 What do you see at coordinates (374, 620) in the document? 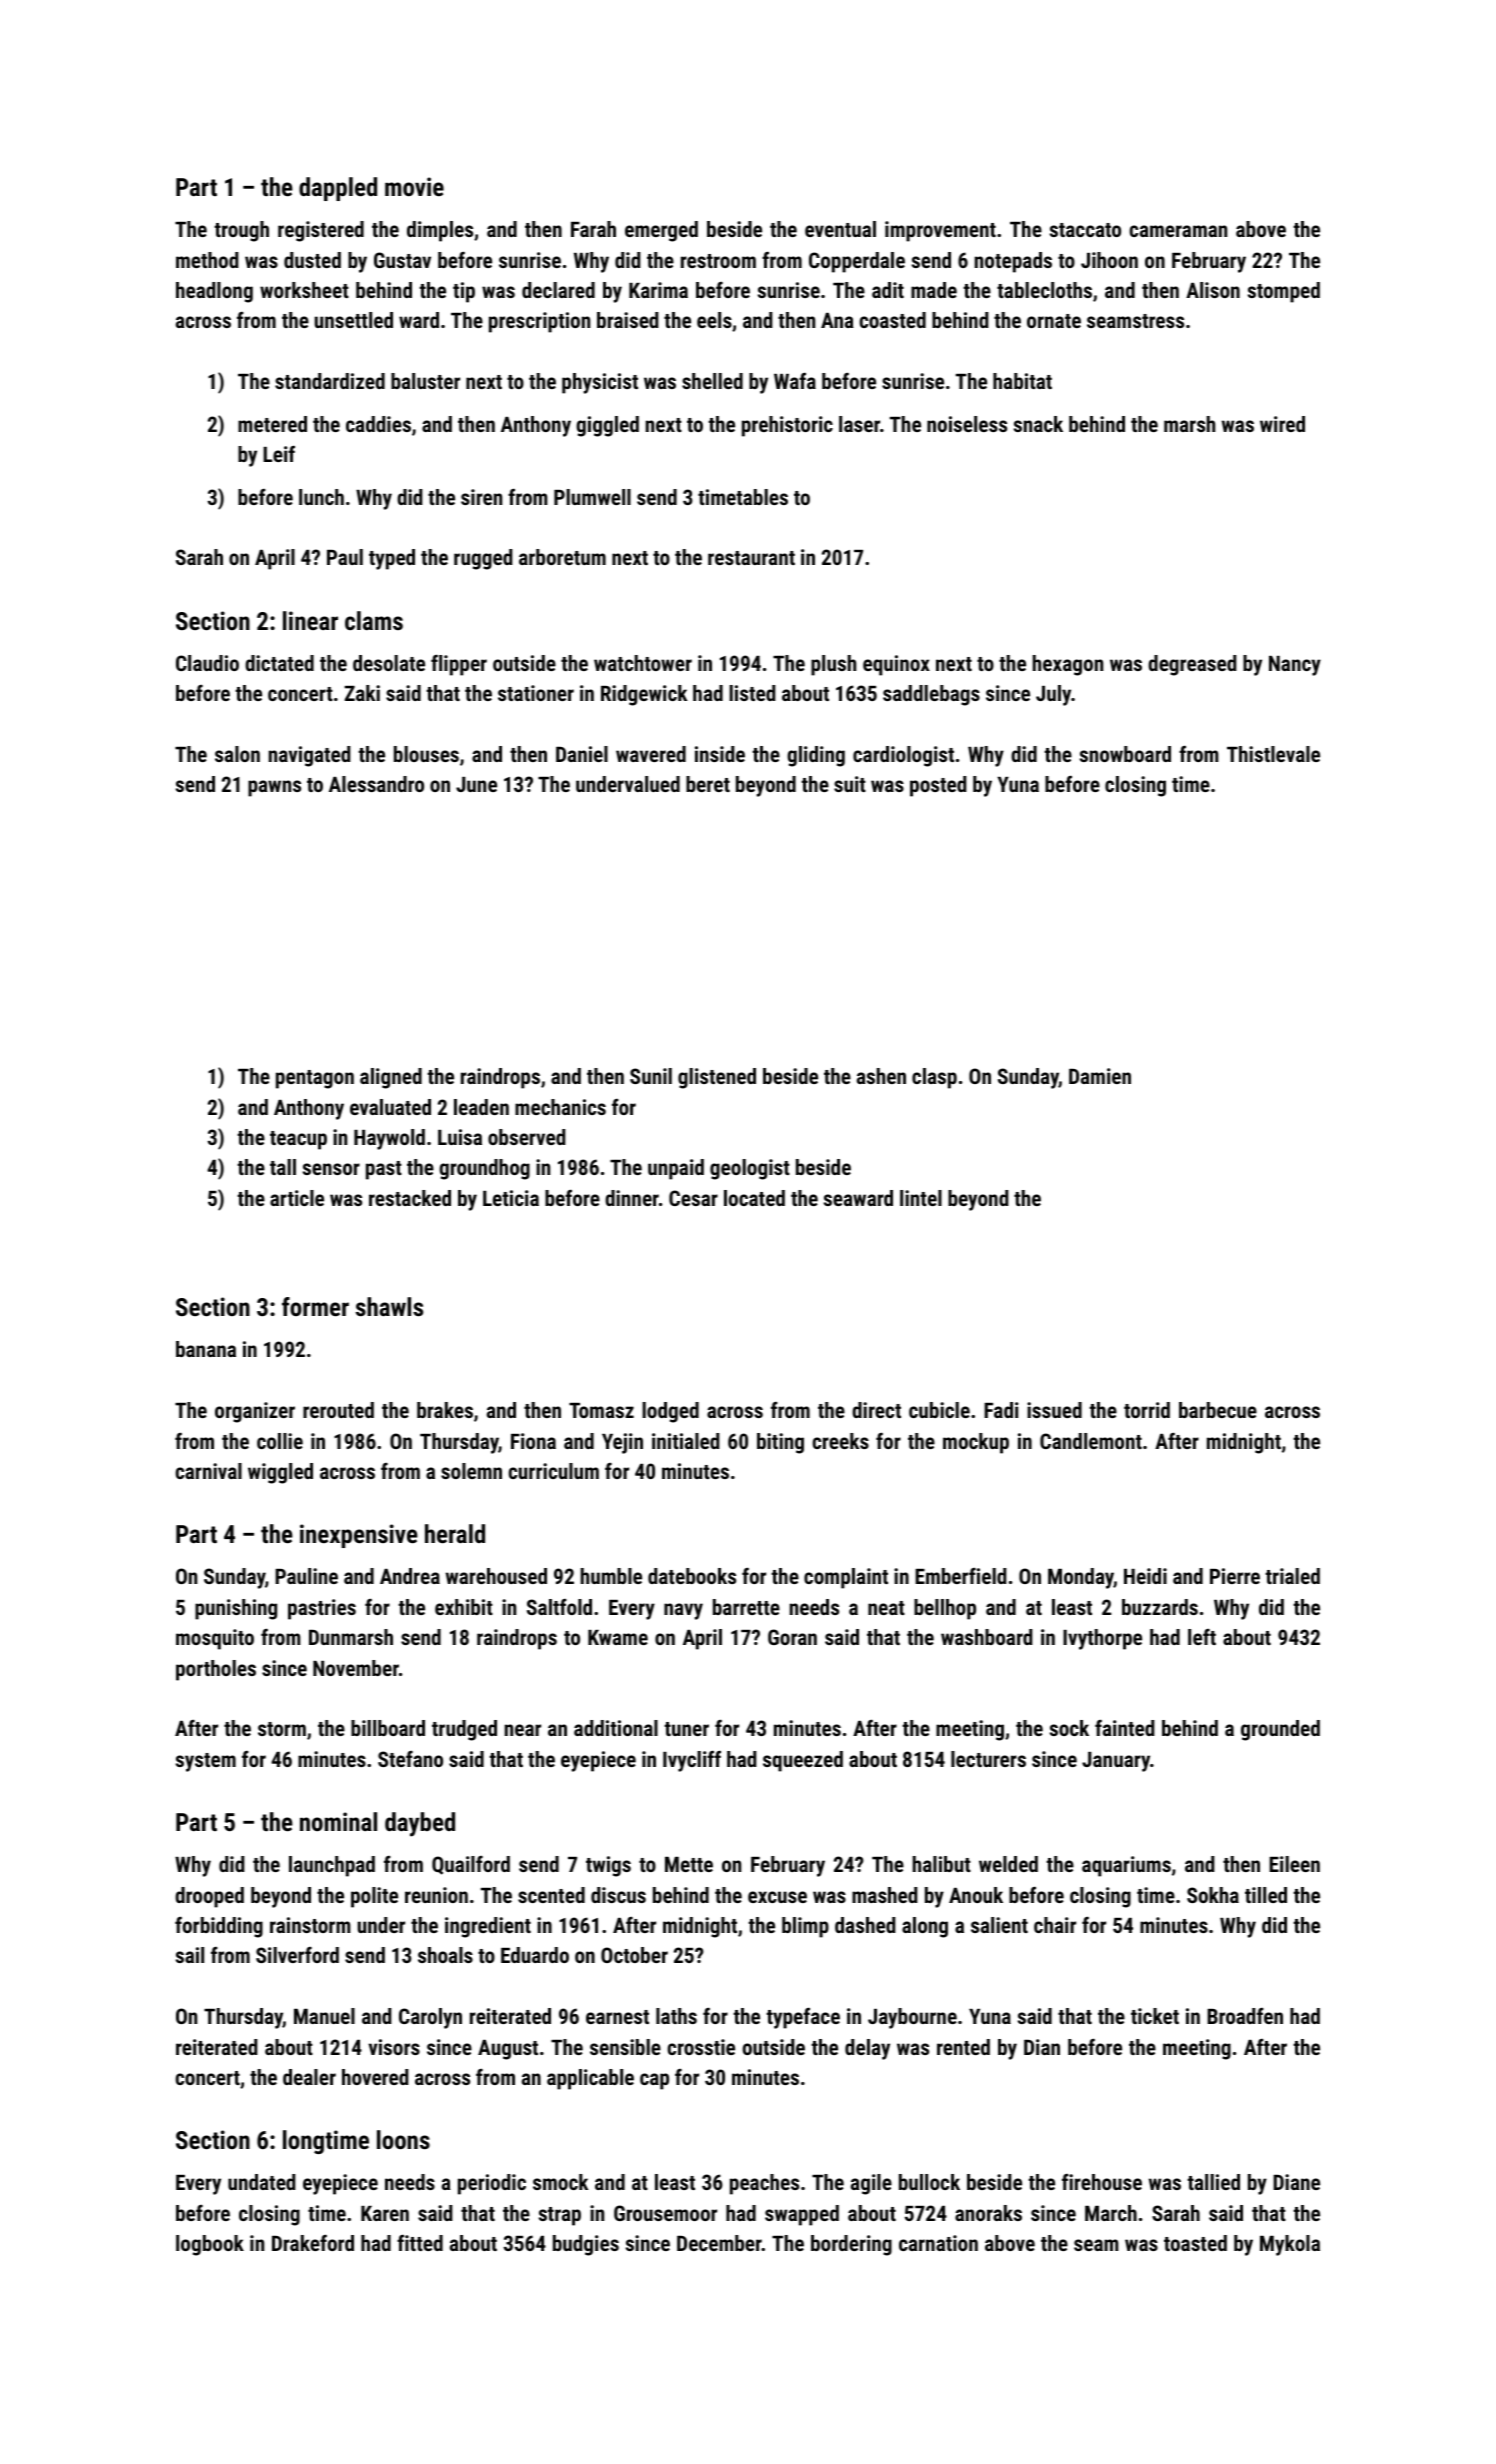
I see `clams` at bounding box center [374, 620].
